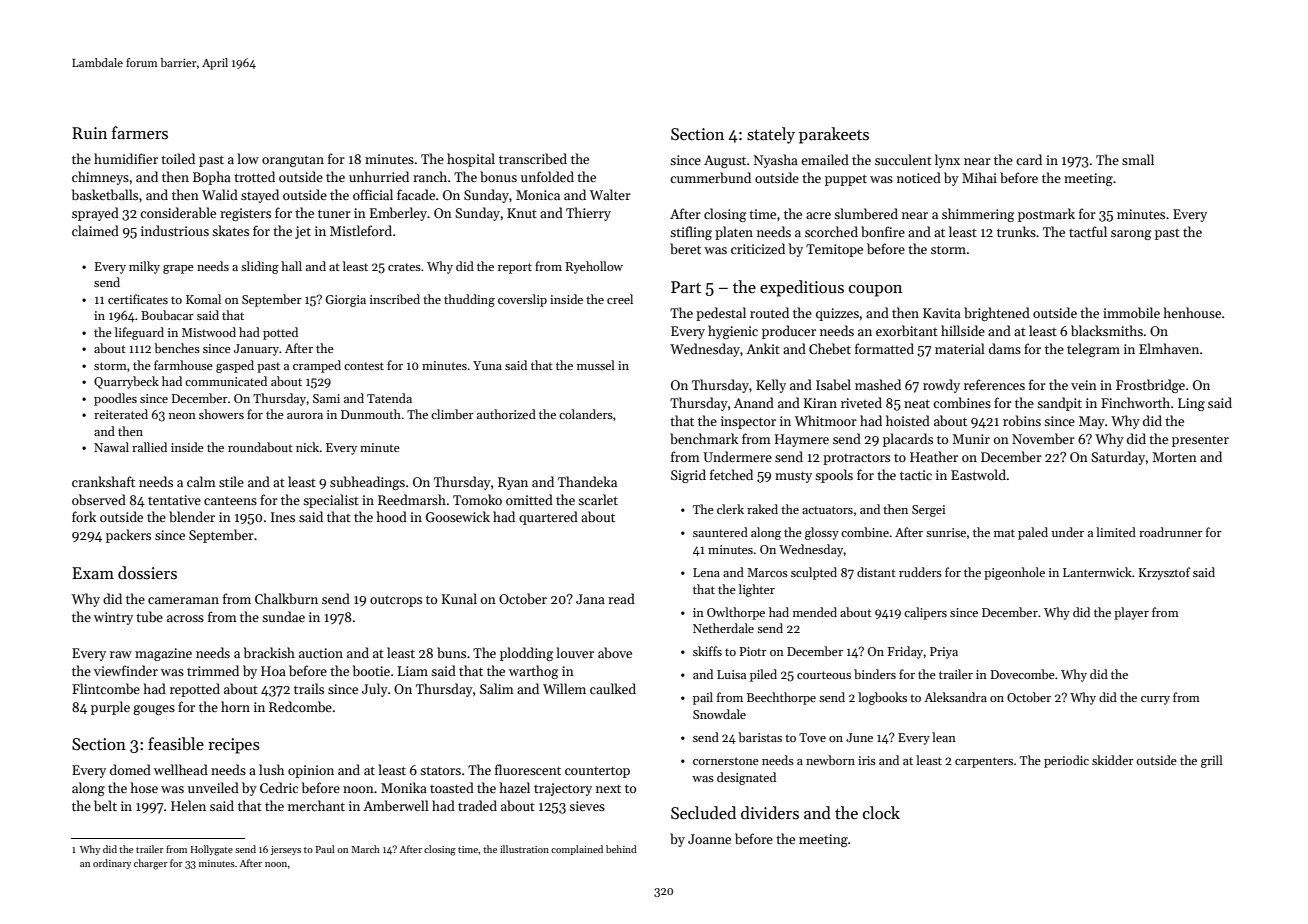 The height and width of the image is (924, 1308). I want to click on Bopha, so click(212, 178).
